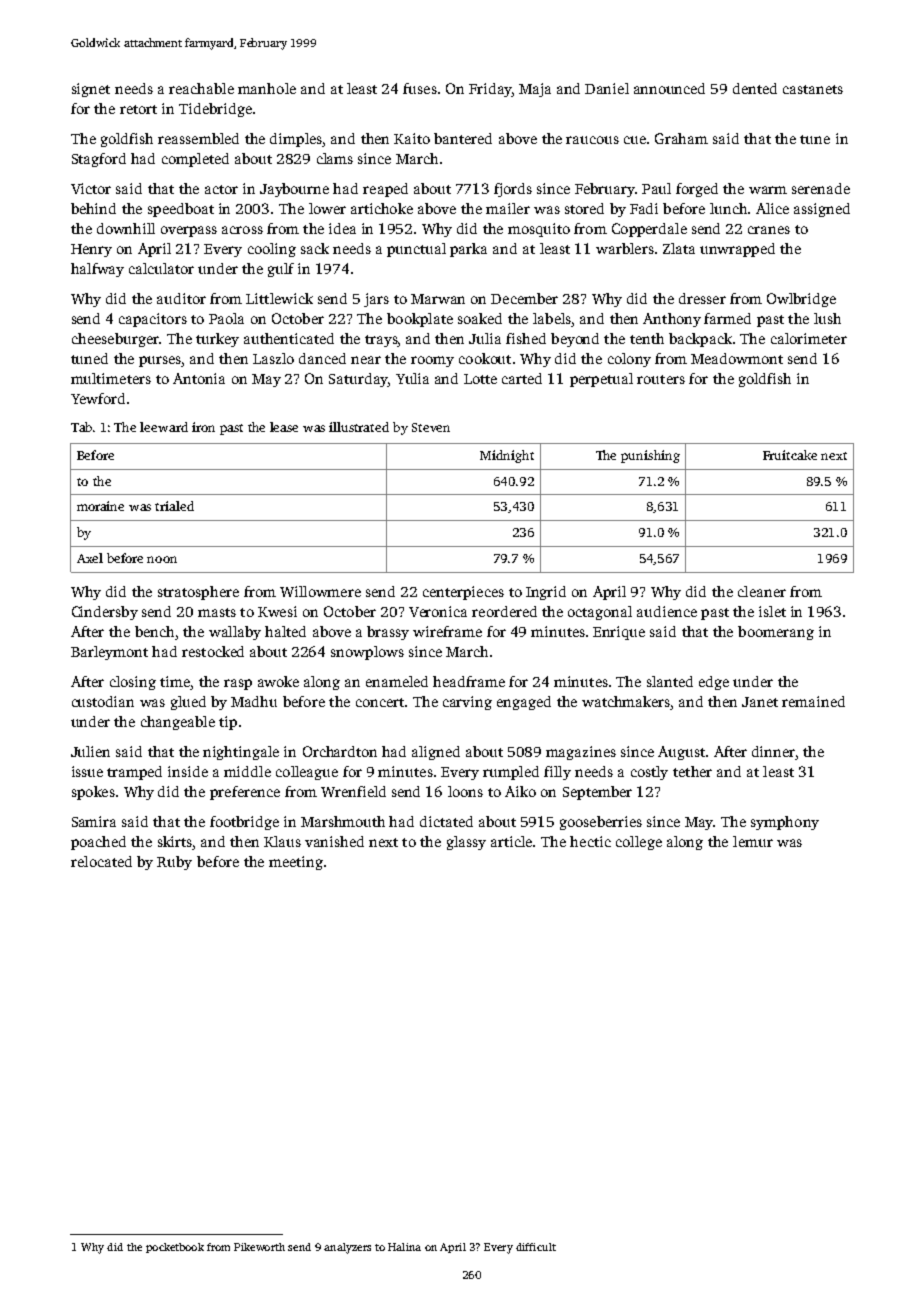  I want to click on dented, so click(755, 88).
